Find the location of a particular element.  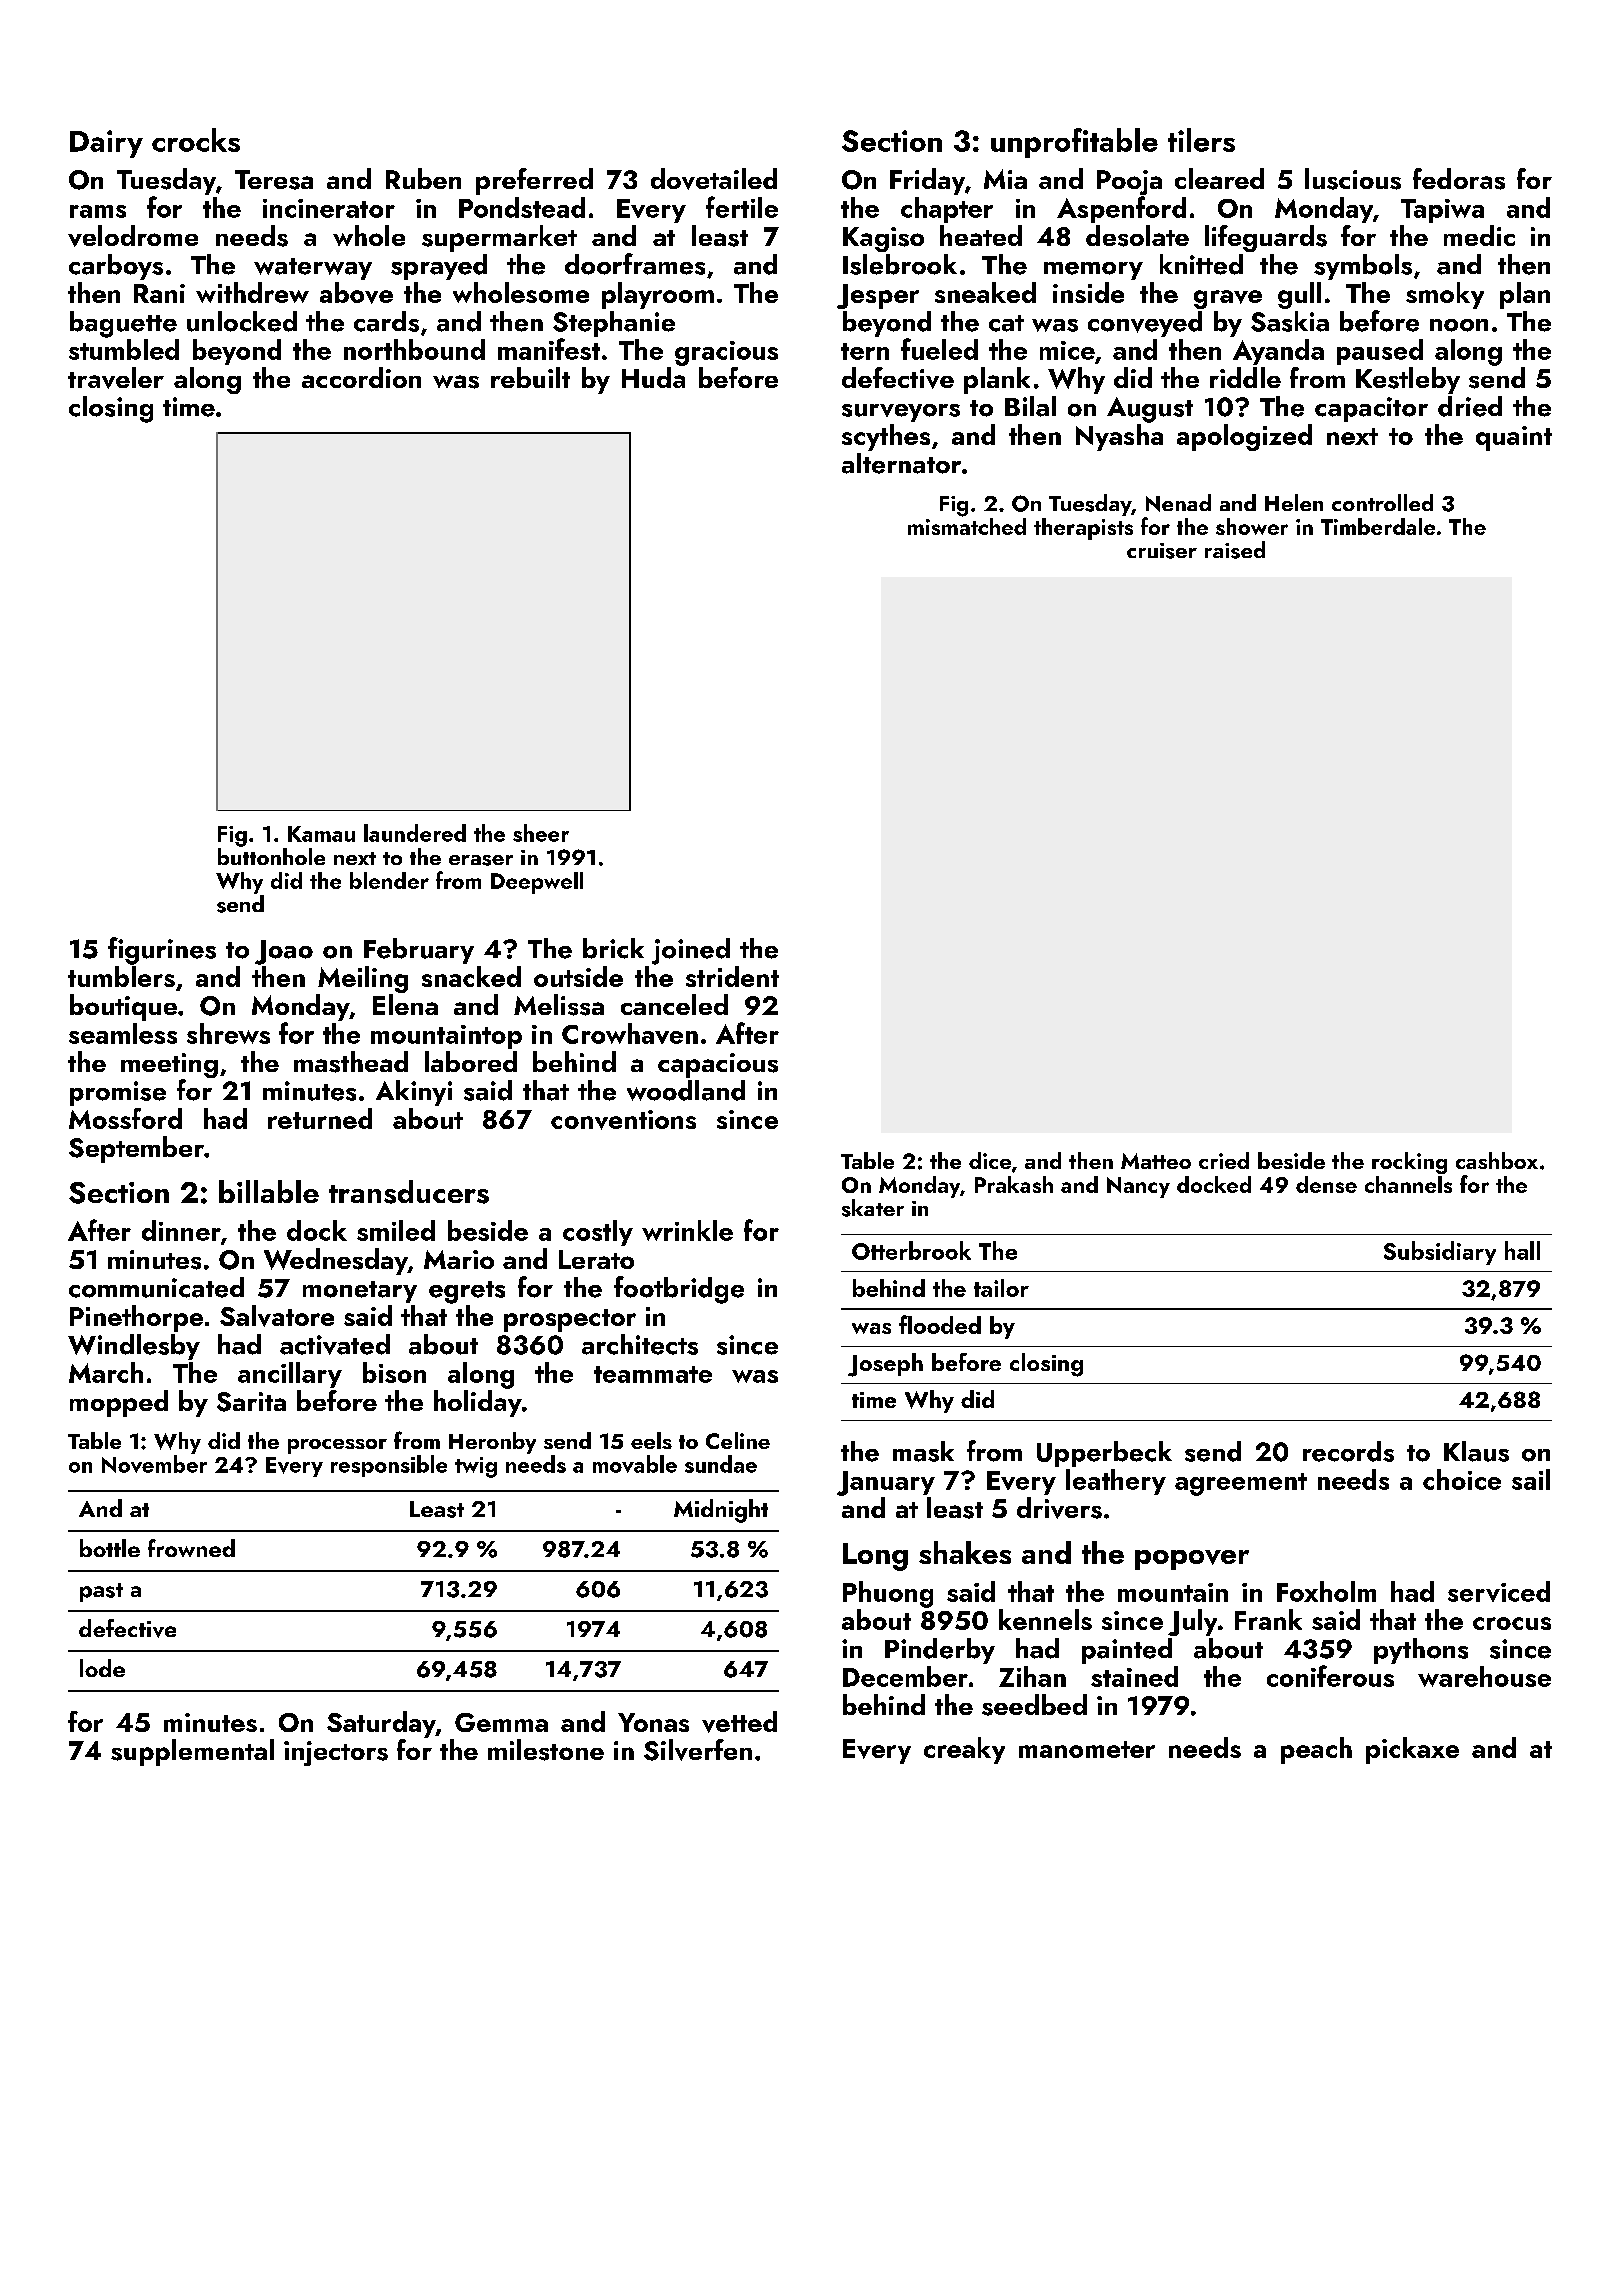

dovetailed is located at coordinates (714, 179).
